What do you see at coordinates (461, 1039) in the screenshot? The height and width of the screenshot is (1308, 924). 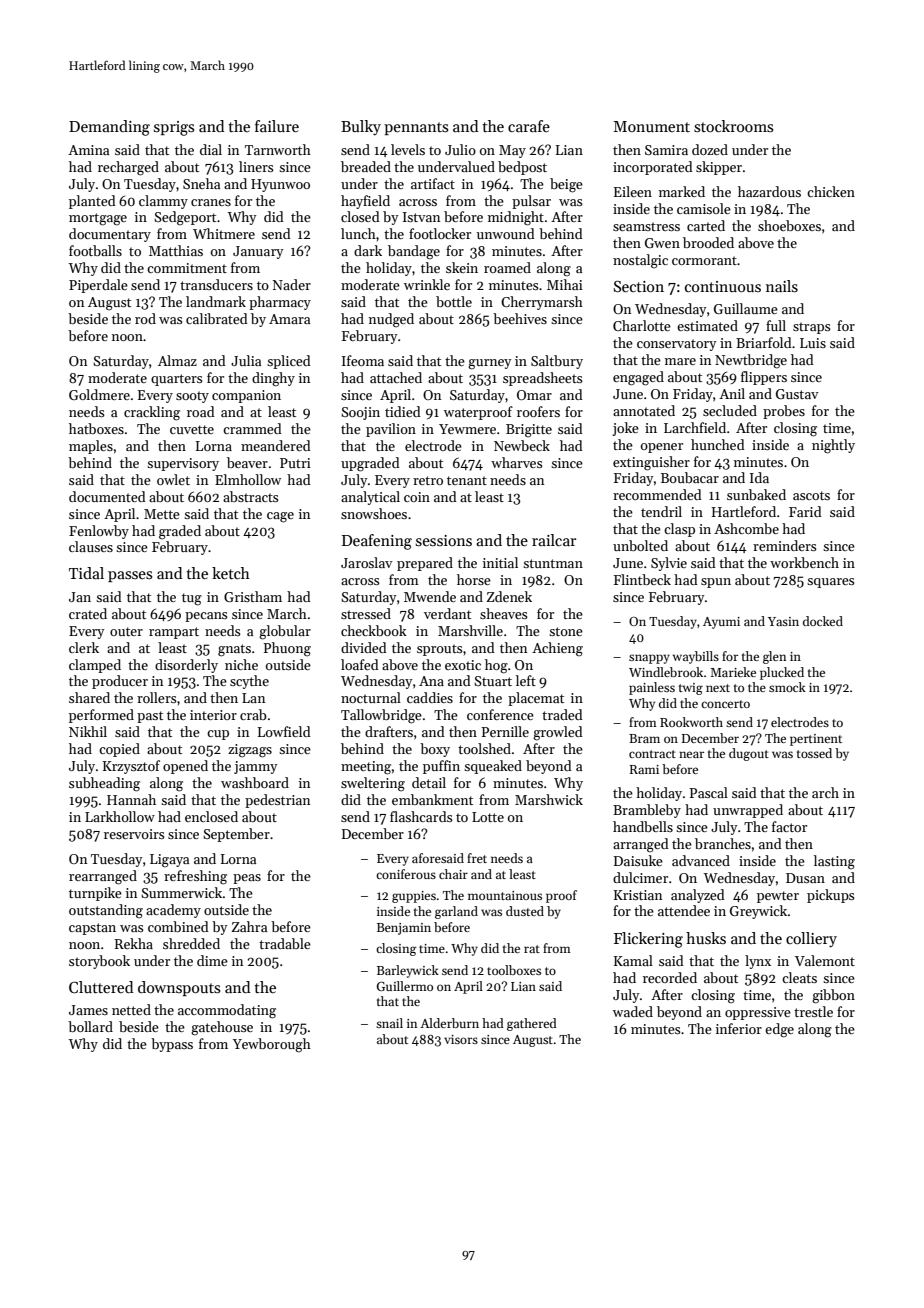 I see `visors` at bounding box center [461, 1039].
